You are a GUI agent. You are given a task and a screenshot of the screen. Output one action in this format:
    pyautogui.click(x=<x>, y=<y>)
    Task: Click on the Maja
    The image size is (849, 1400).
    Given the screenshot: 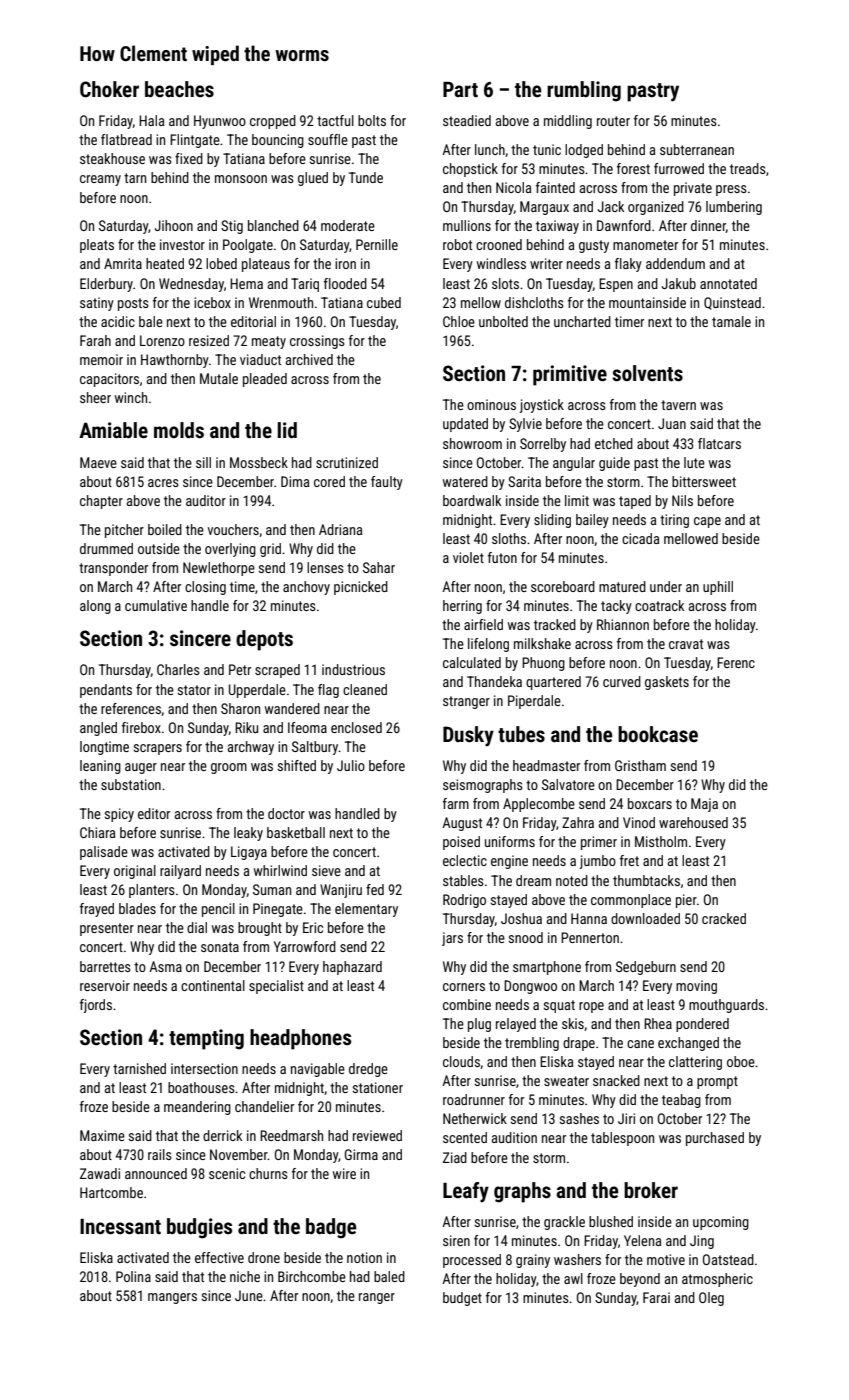 What is the action you would take?
    pyautogui.click(x=704, y=805)
